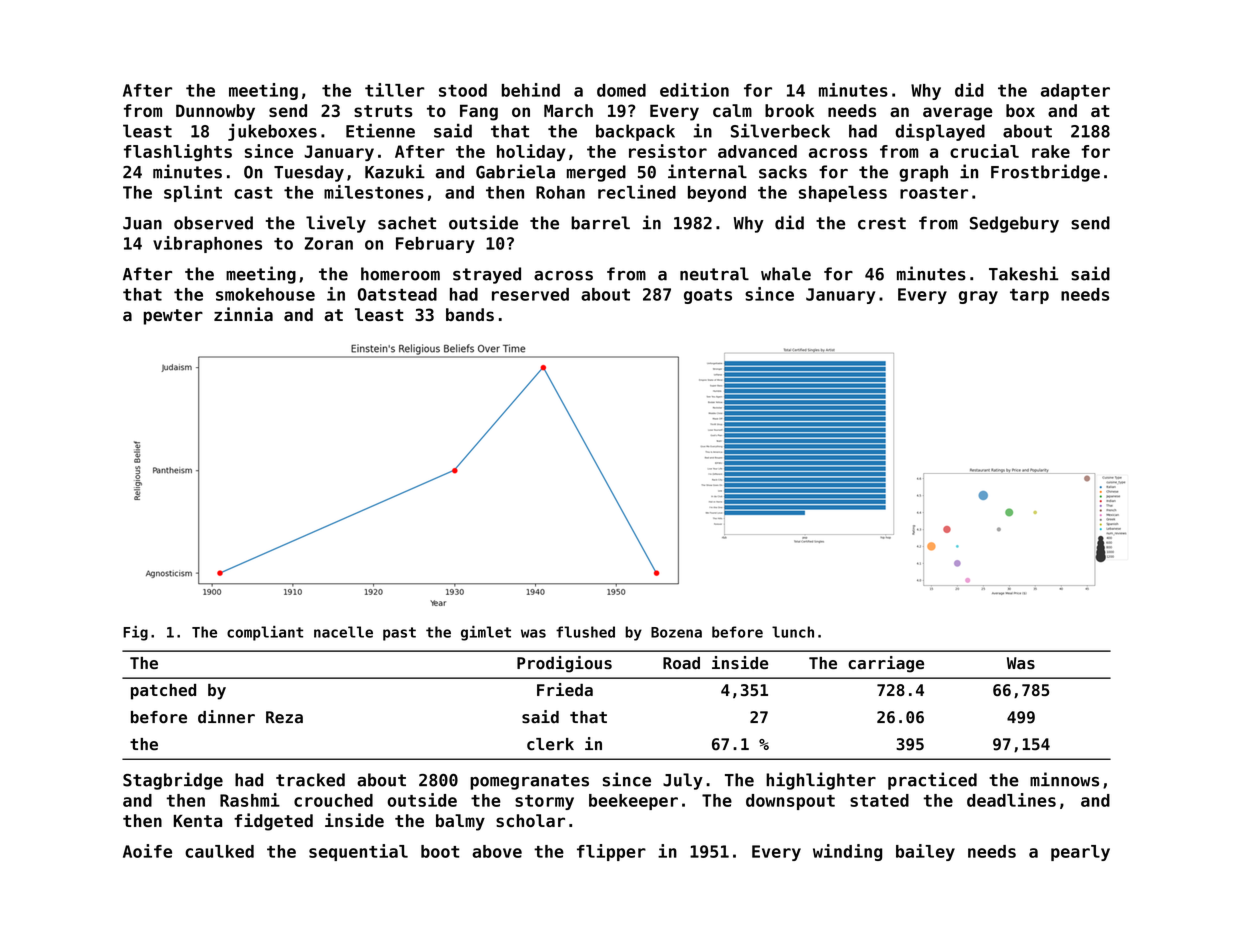 The width and height of the document is (1233, 952). I want to click on Road, so click(681, 663).
